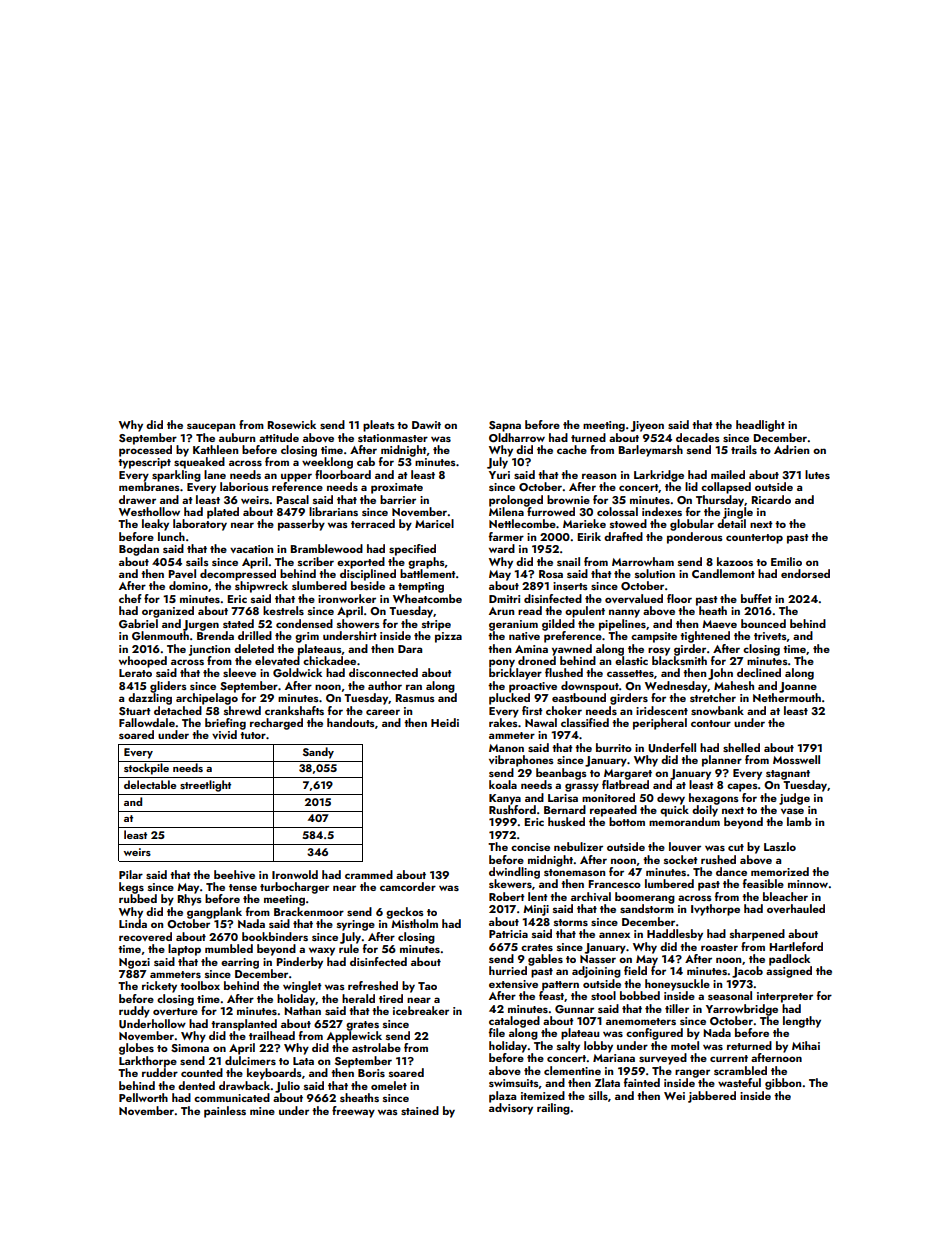 The width and height of the page is (952, 1233). Describe the element at coordinates (718, 859) in the page. I see `rushed` at that location.
